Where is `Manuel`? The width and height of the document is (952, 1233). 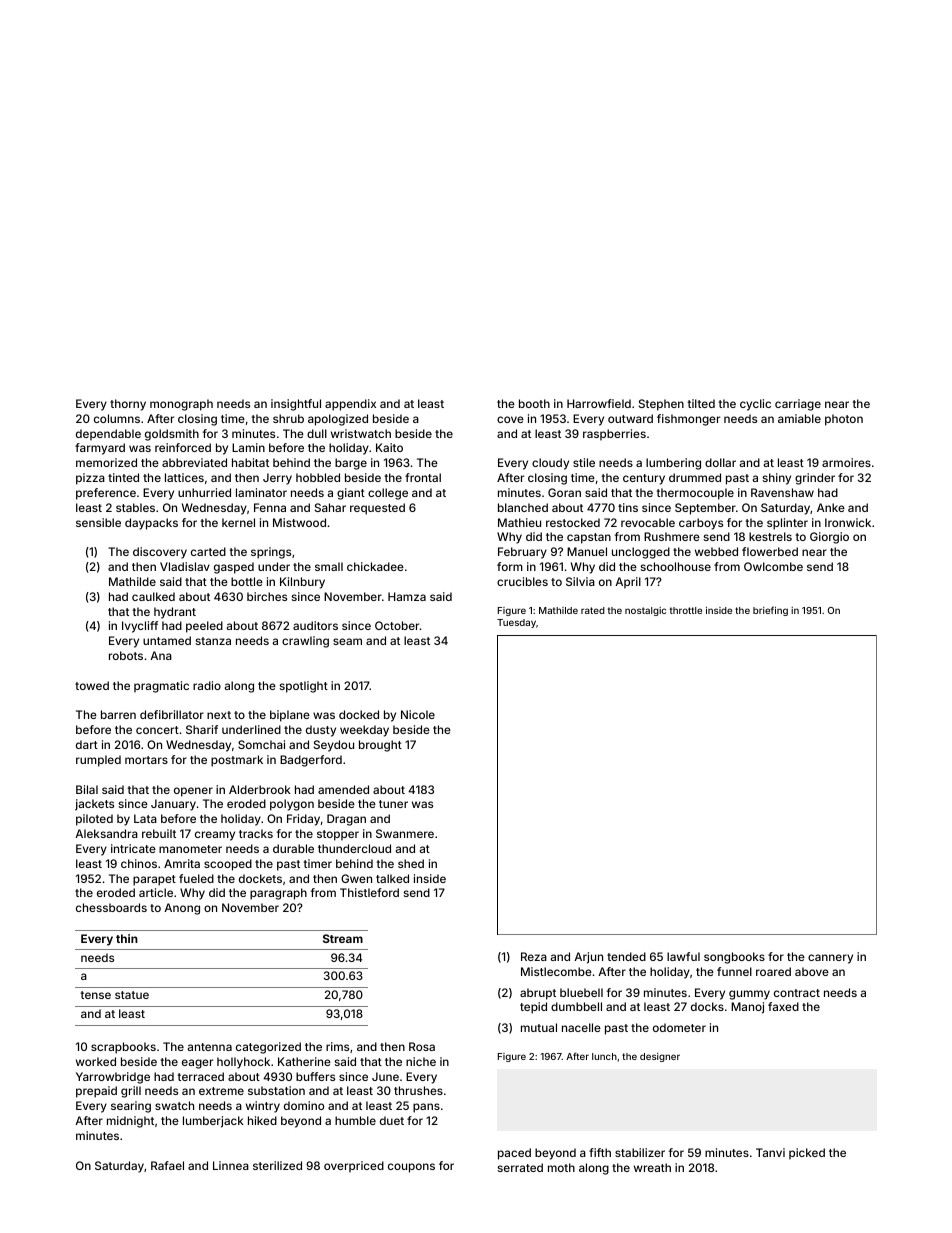 Manuel is located at coordinates (587, 551).
